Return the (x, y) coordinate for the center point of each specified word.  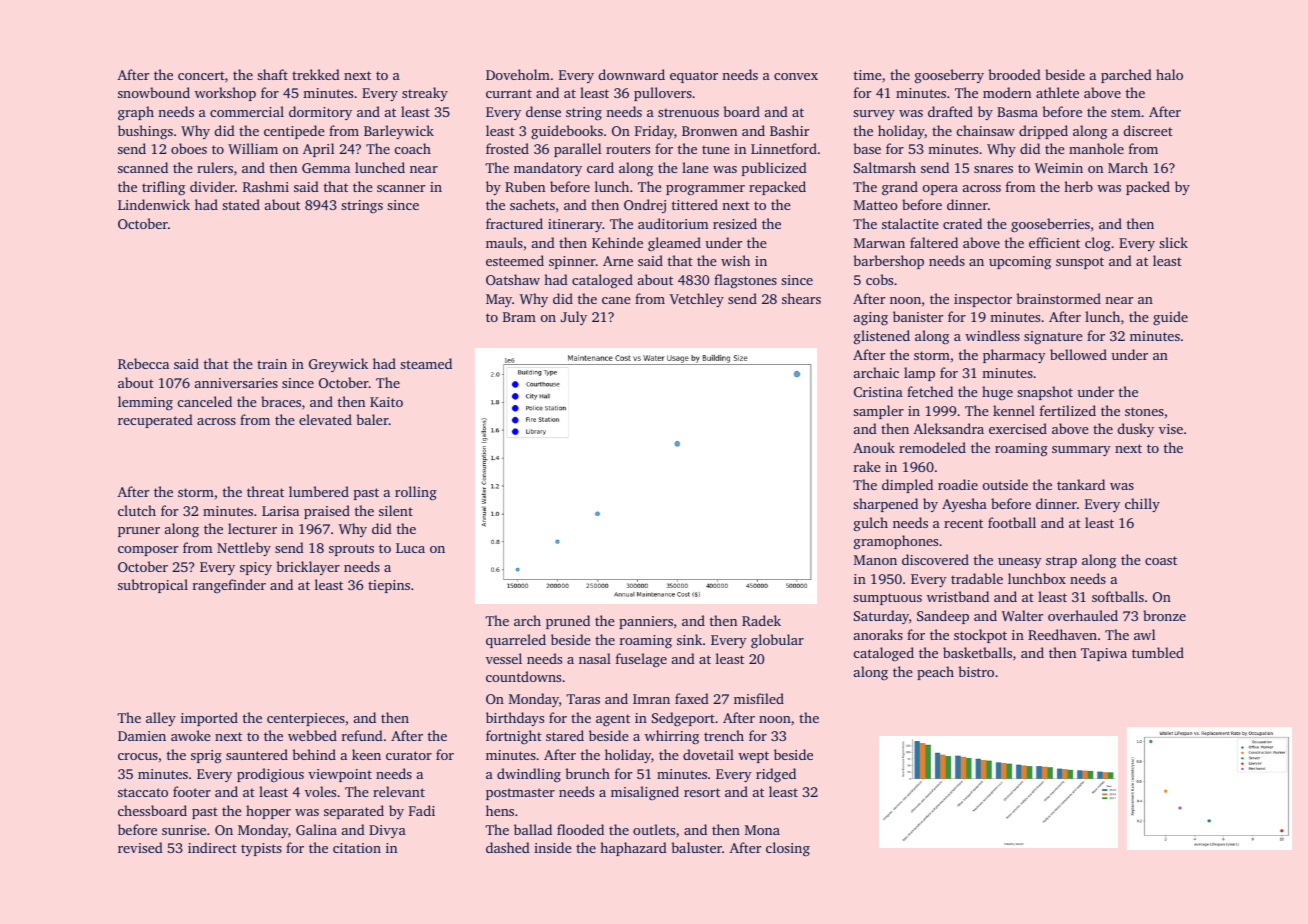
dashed (508, 847)
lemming (145, 403)
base (867, 148)
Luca (410, 548)
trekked (316, 74)
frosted (507, 148)
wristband (958, 596)
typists (261, 849)
